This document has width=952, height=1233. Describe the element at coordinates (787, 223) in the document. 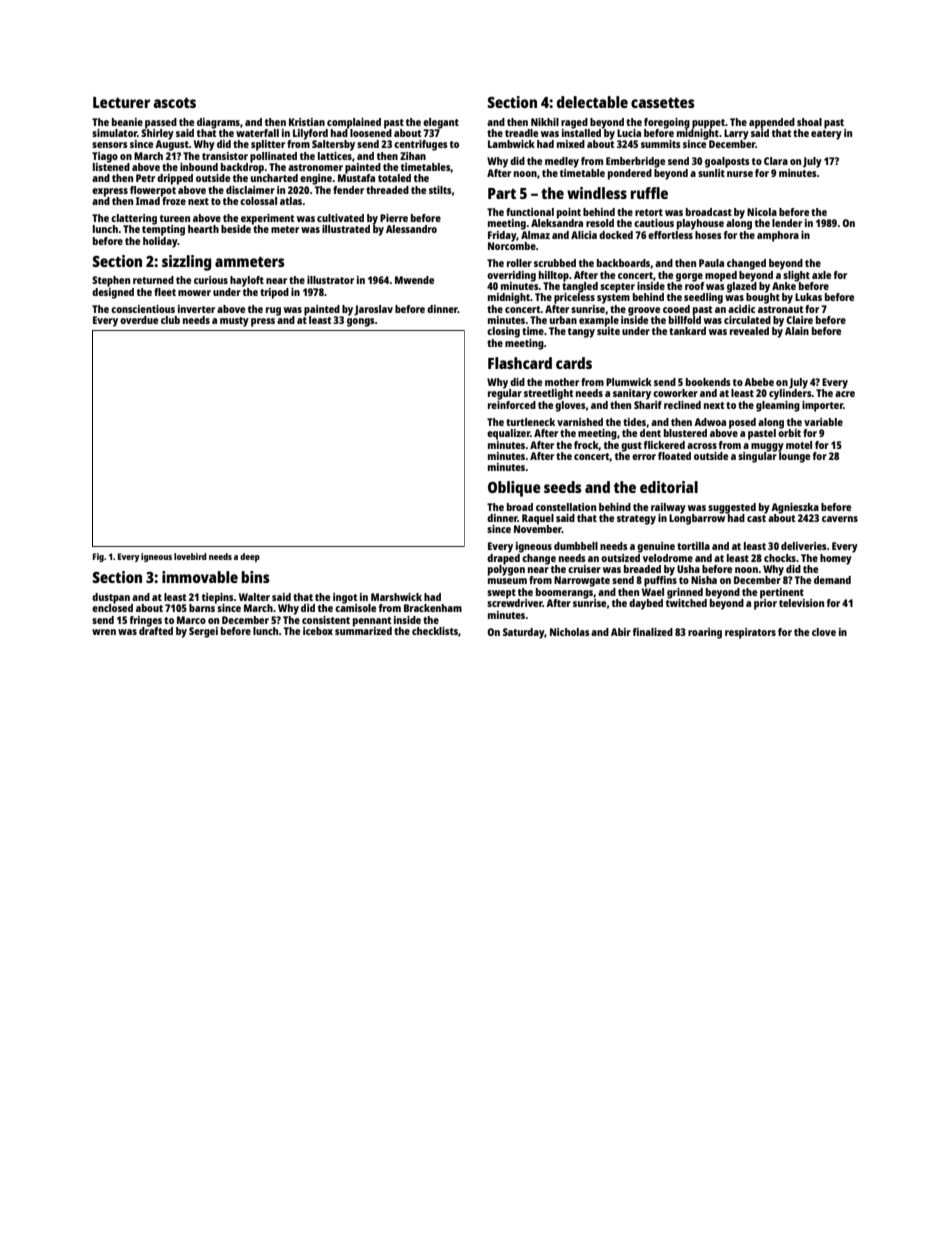

I see `lender` at that location.
